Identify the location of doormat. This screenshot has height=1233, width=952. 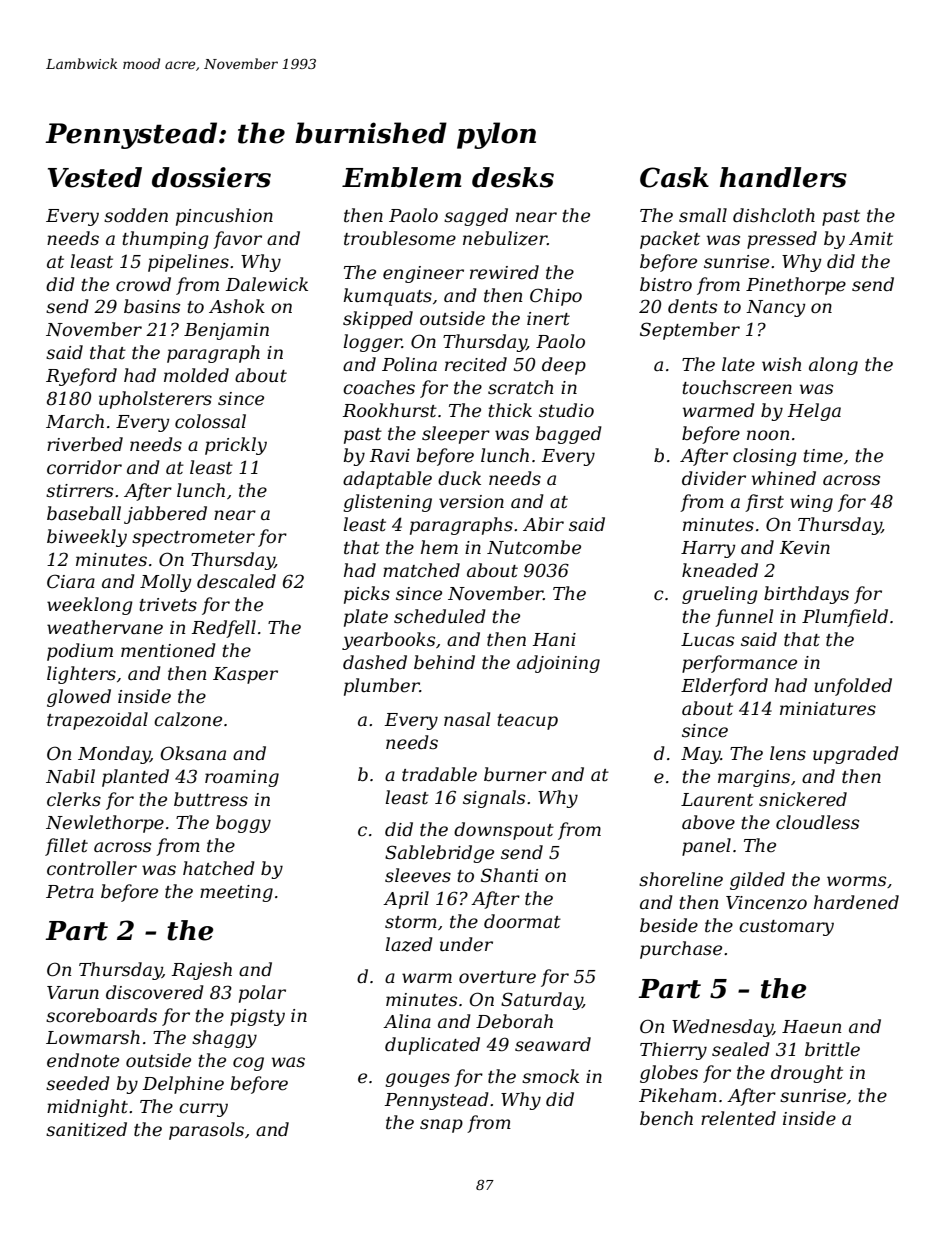
(522, 921).
